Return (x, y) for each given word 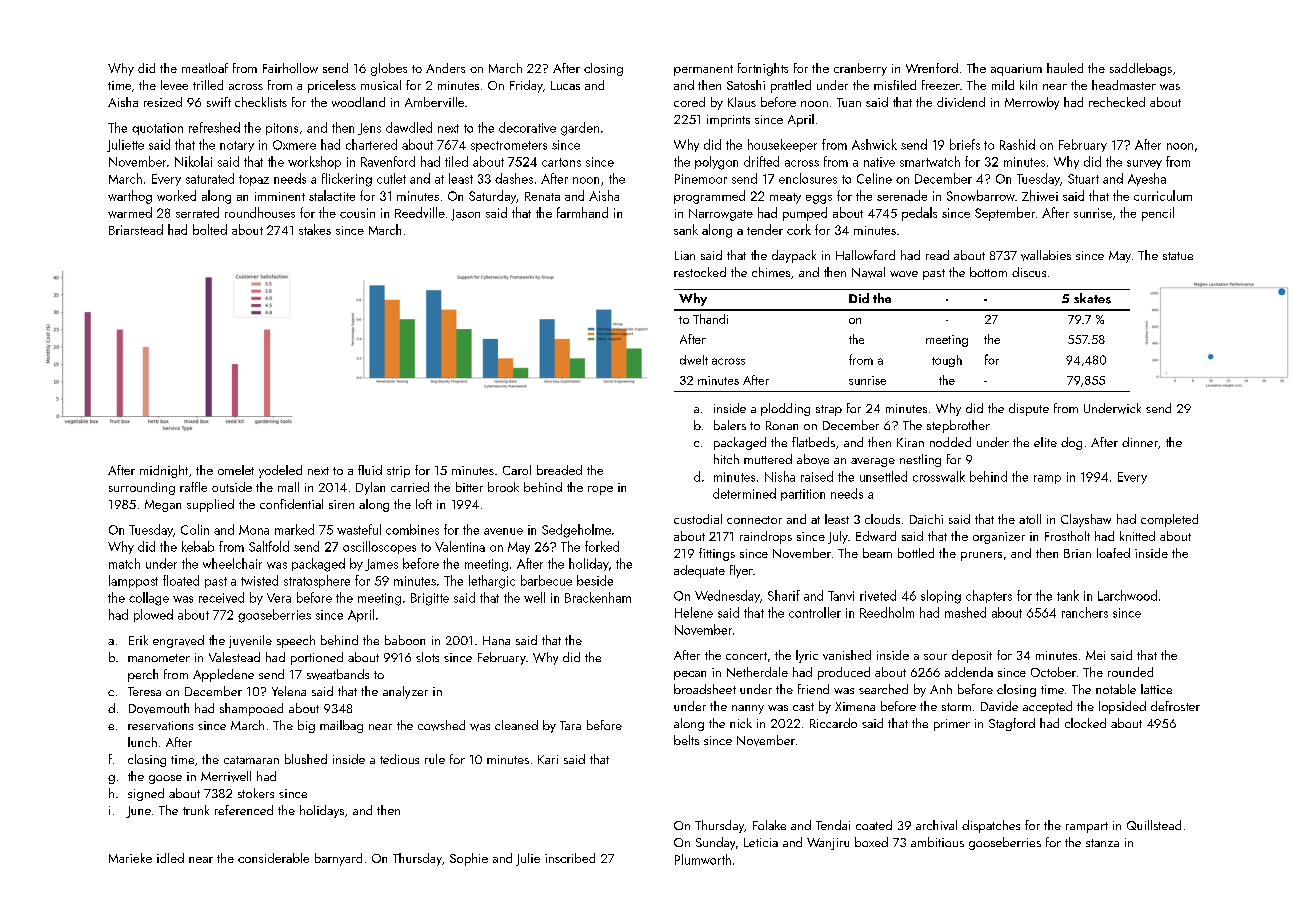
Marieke (130, 858)
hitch (726, 459)
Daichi (926, 519)
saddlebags (1141, 69)
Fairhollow (290, 68)
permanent (703, 70)
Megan (163, 506)
